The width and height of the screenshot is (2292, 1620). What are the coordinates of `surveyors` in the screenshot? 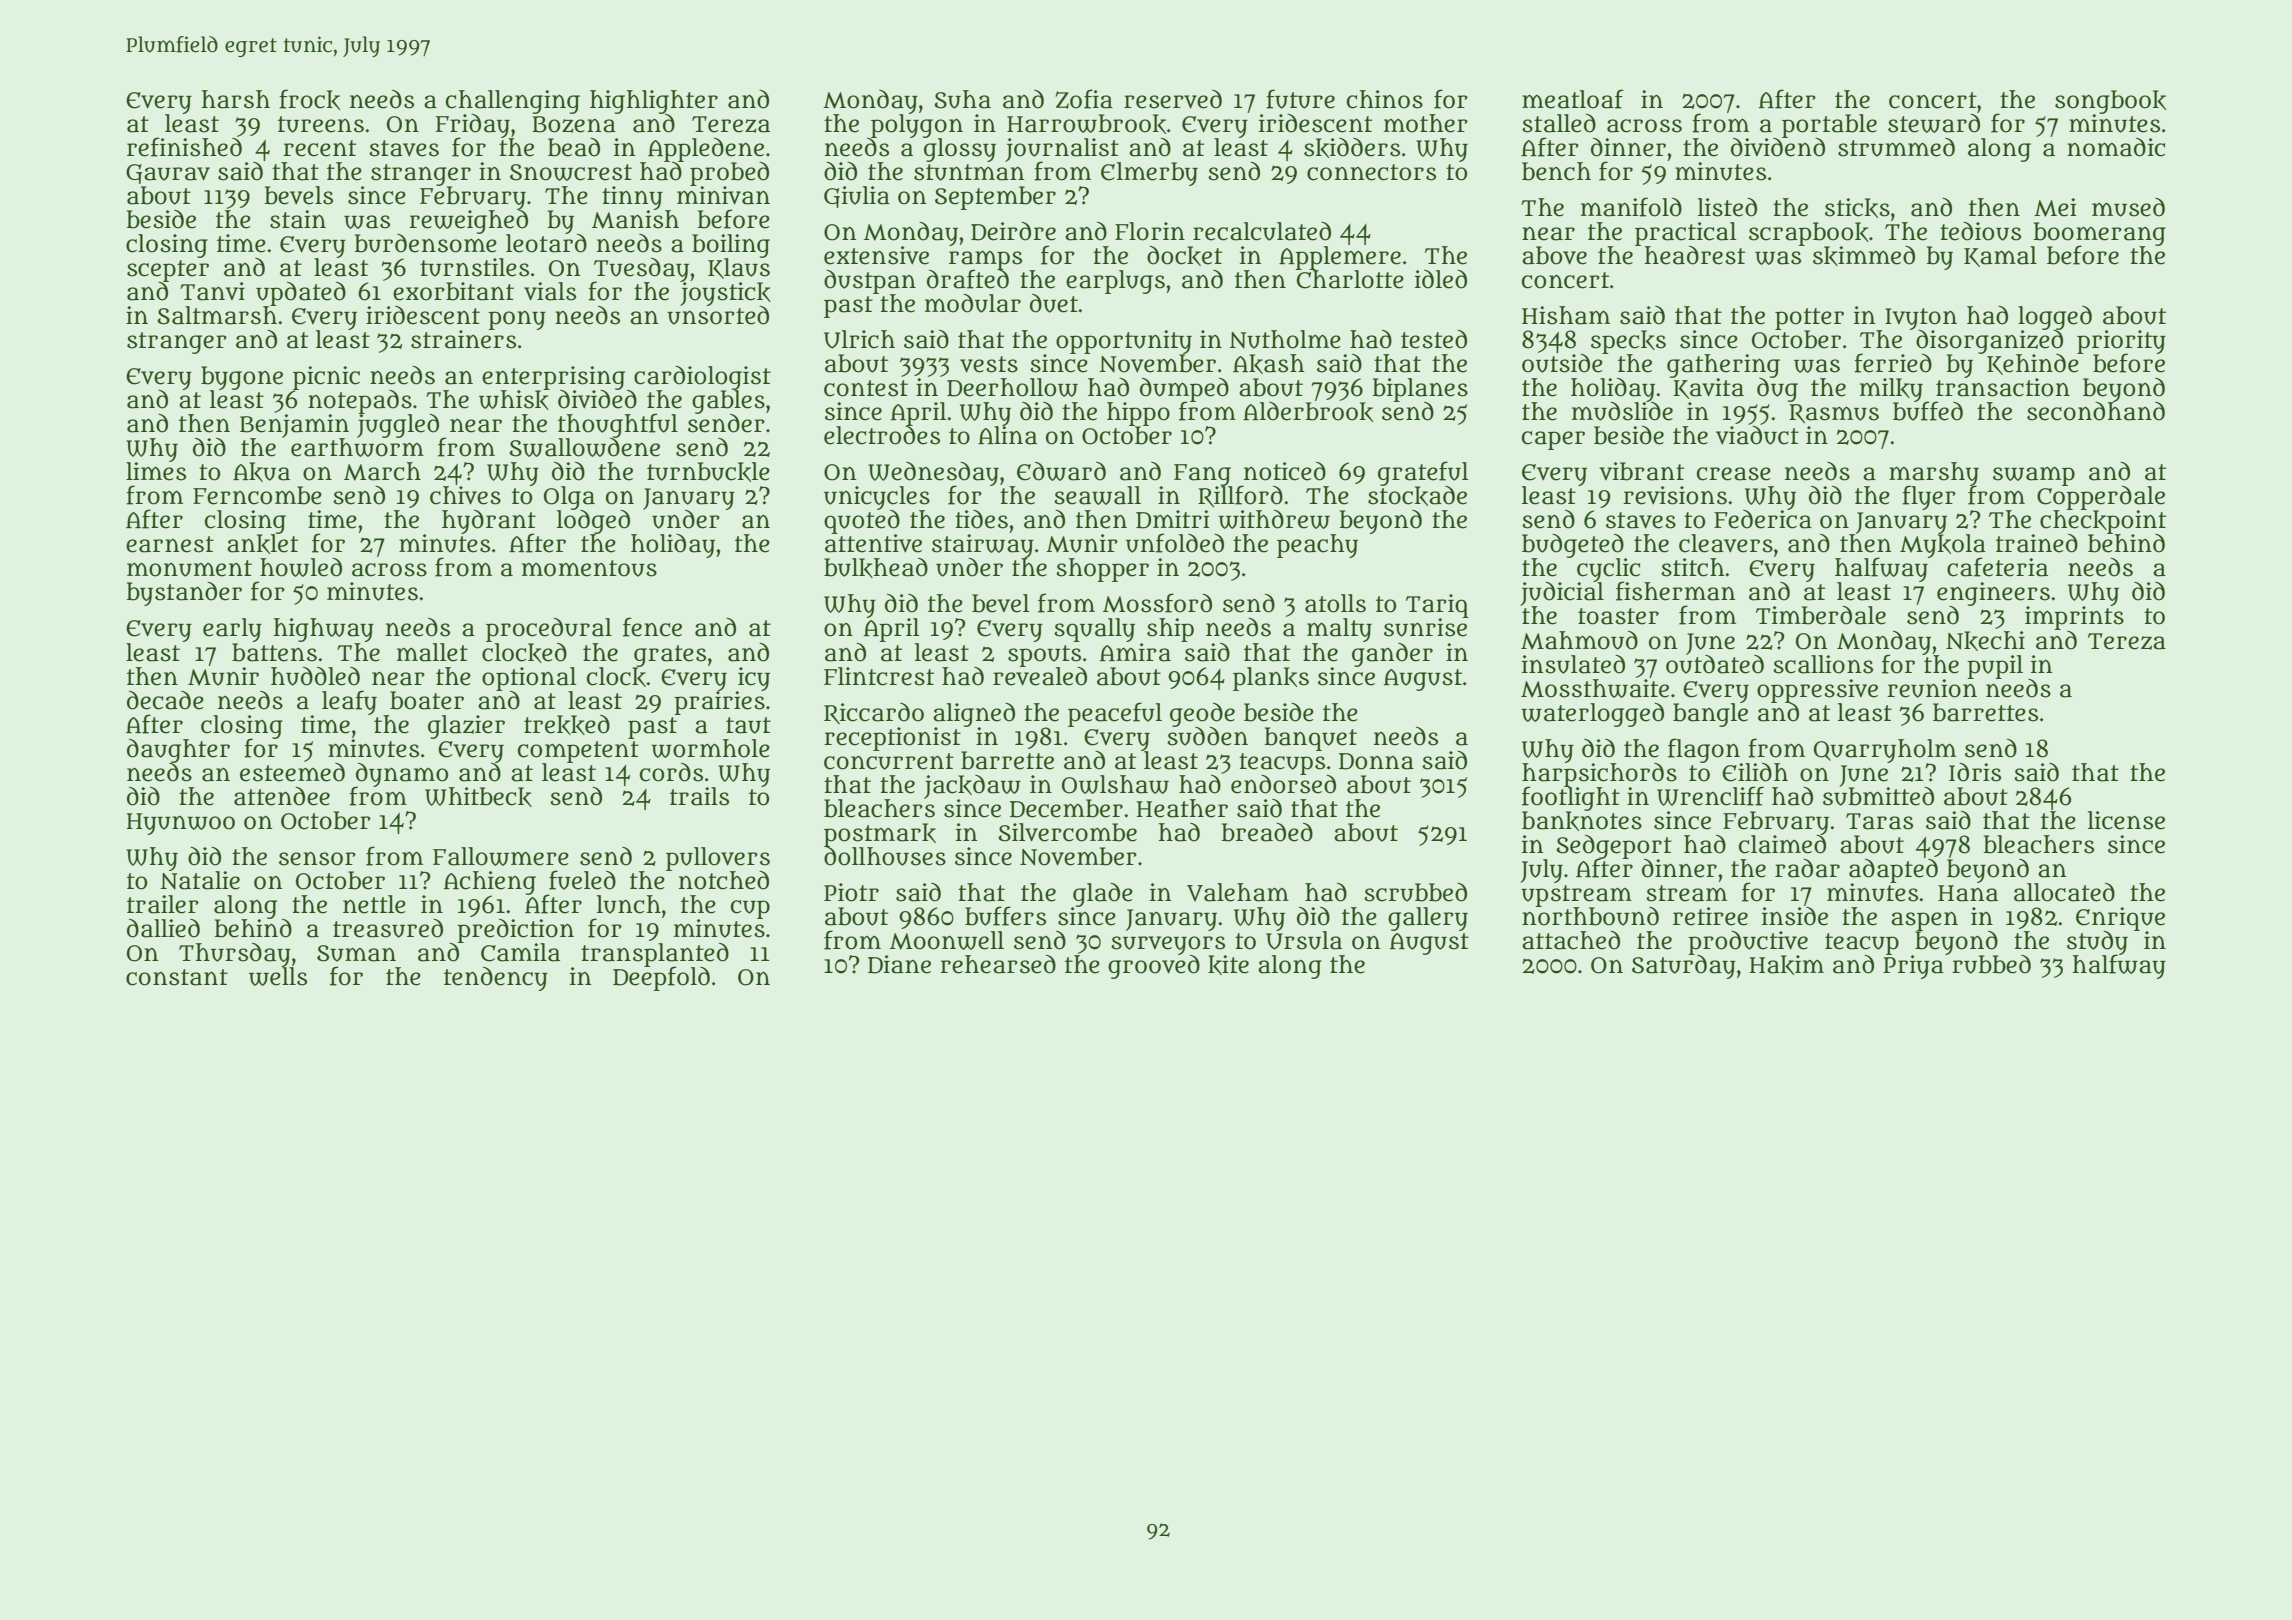 It's located at (1168, 945).
